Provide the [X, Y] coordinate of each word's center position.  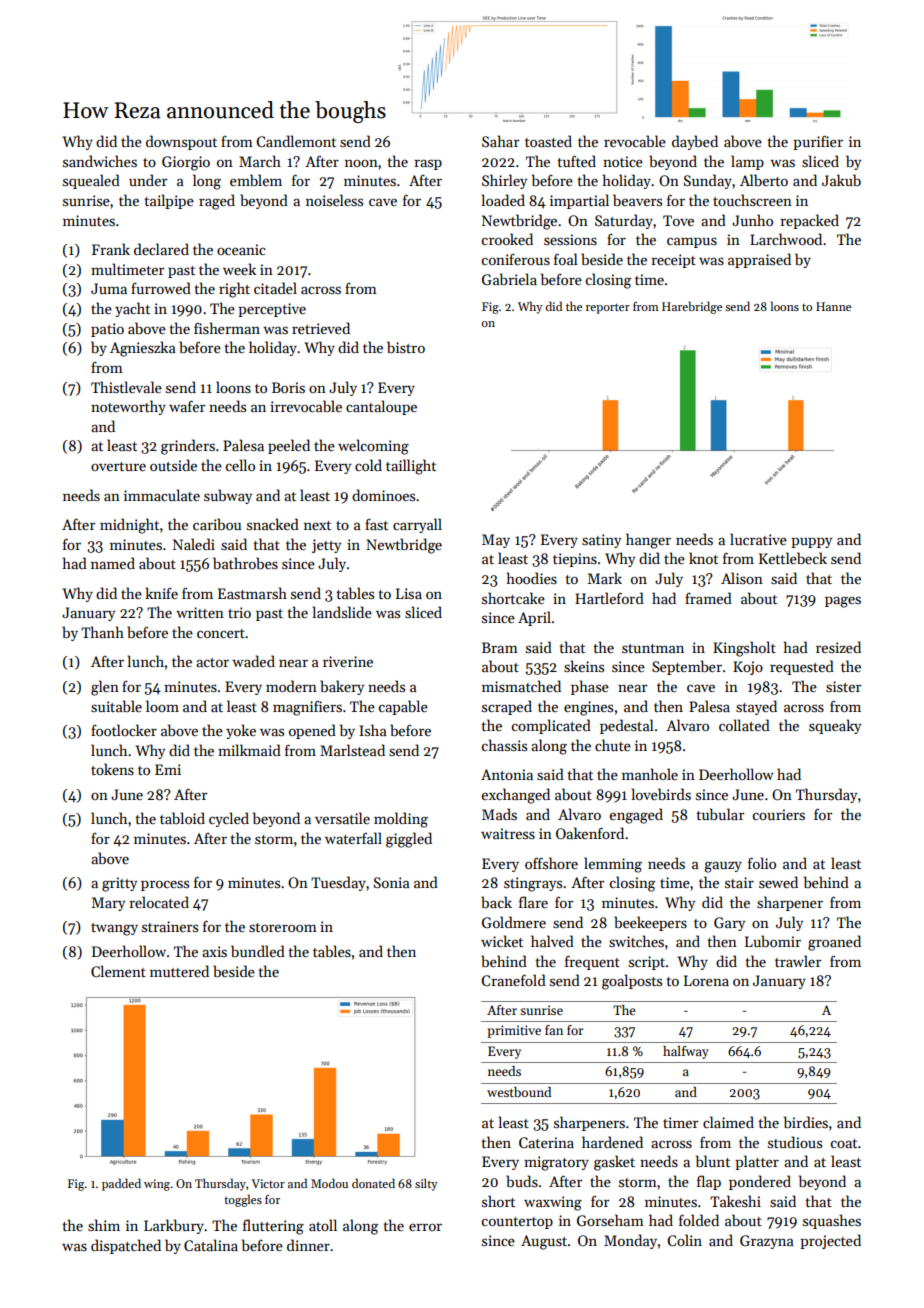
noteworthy [128, 407]
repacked [809, 221]
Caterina [546, 1142]
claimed [728, 1122]
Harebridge [692, 307]
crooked [507, 239]
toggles [243, 1200]
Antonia [507, 774]
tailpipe [169, 201]
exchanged [516, 796]
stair [739, 882]
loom [162, 706]
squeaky [835, 726]
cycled [229, 819]
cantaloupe [381, 407]
